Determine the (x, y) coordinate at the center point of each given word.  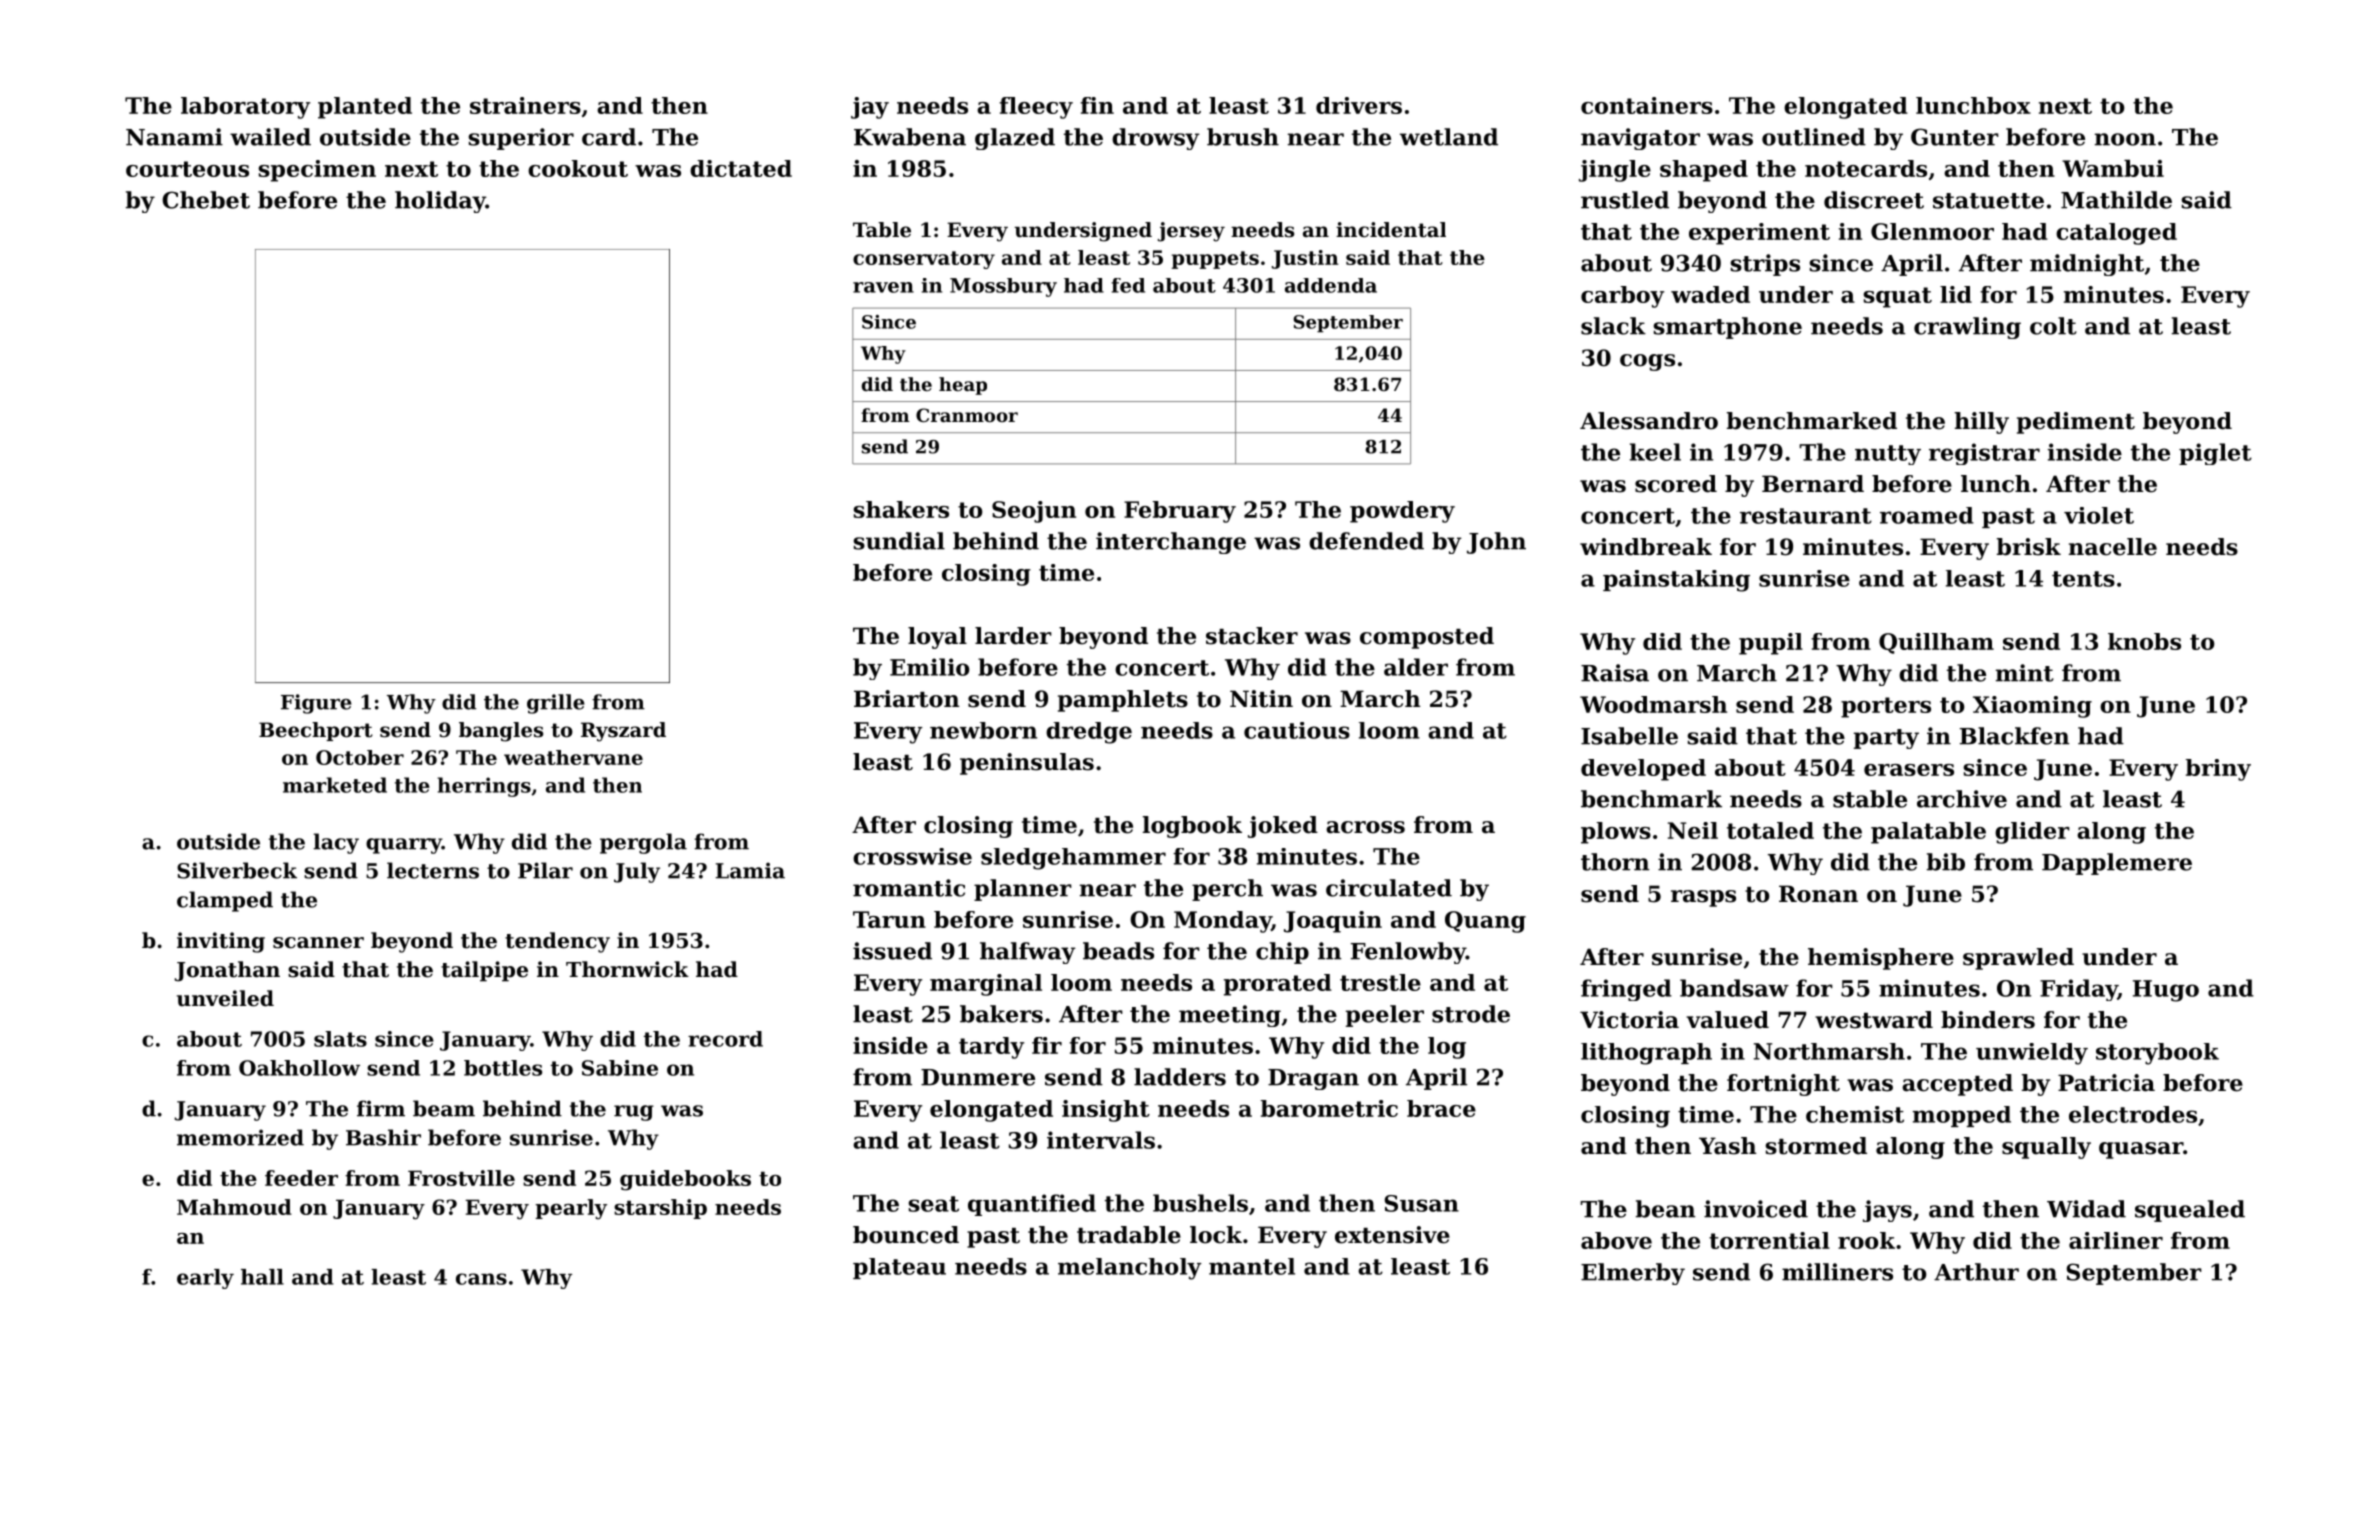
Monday (1222, 922)
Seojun (1034, 512)
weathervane (573, 757)
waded (1710, 294)
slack (1613, 326)
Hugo (2166, 991)
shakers (901, 509)
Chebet (206, 200)
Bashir (383, 1137)
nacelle (2113, 547)
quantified (1032, 1205)
